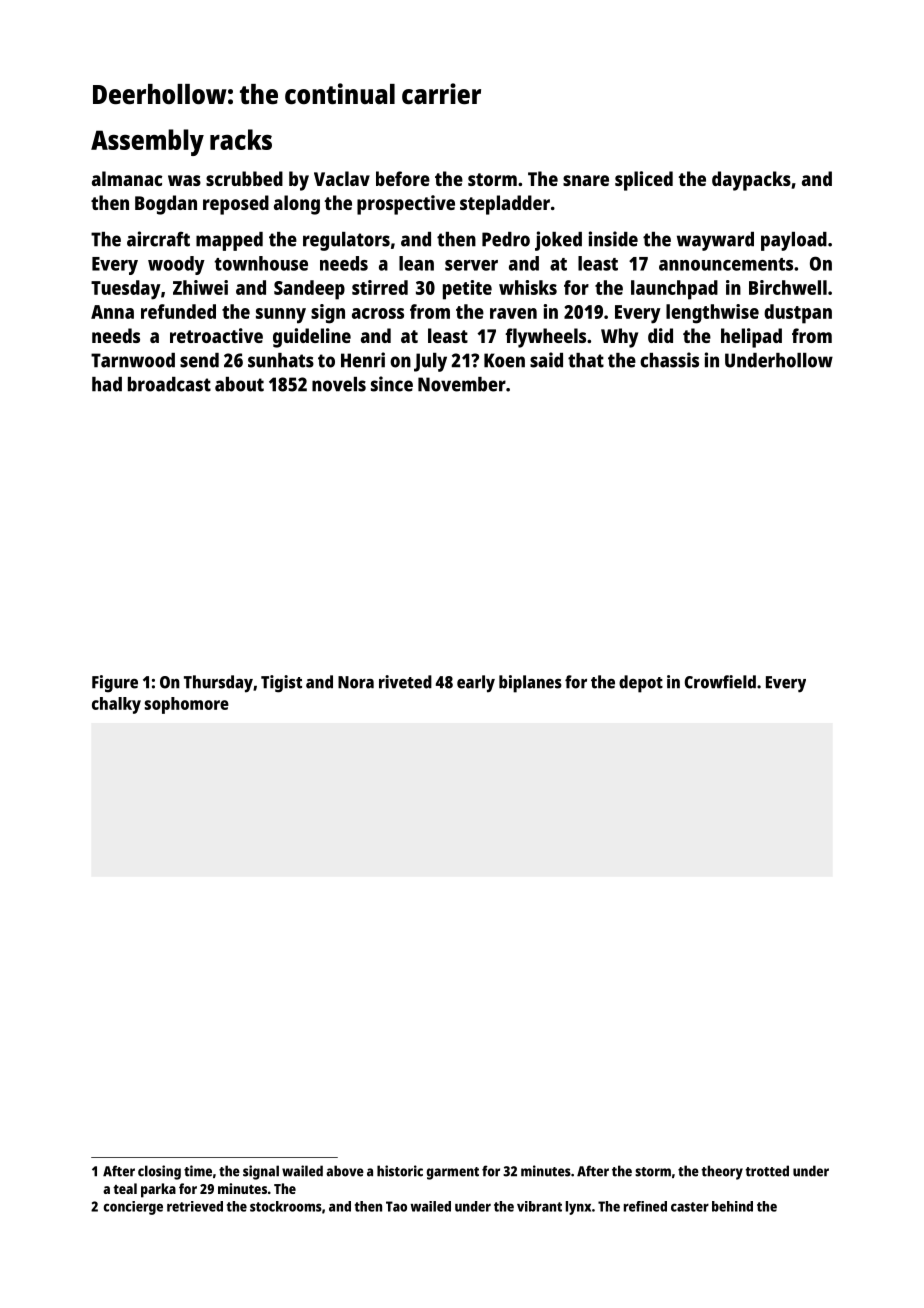 The width and height of the image is (924, 1308). Describe the element at coordinates (241, 139) in the image. I see `racks` at that location.
